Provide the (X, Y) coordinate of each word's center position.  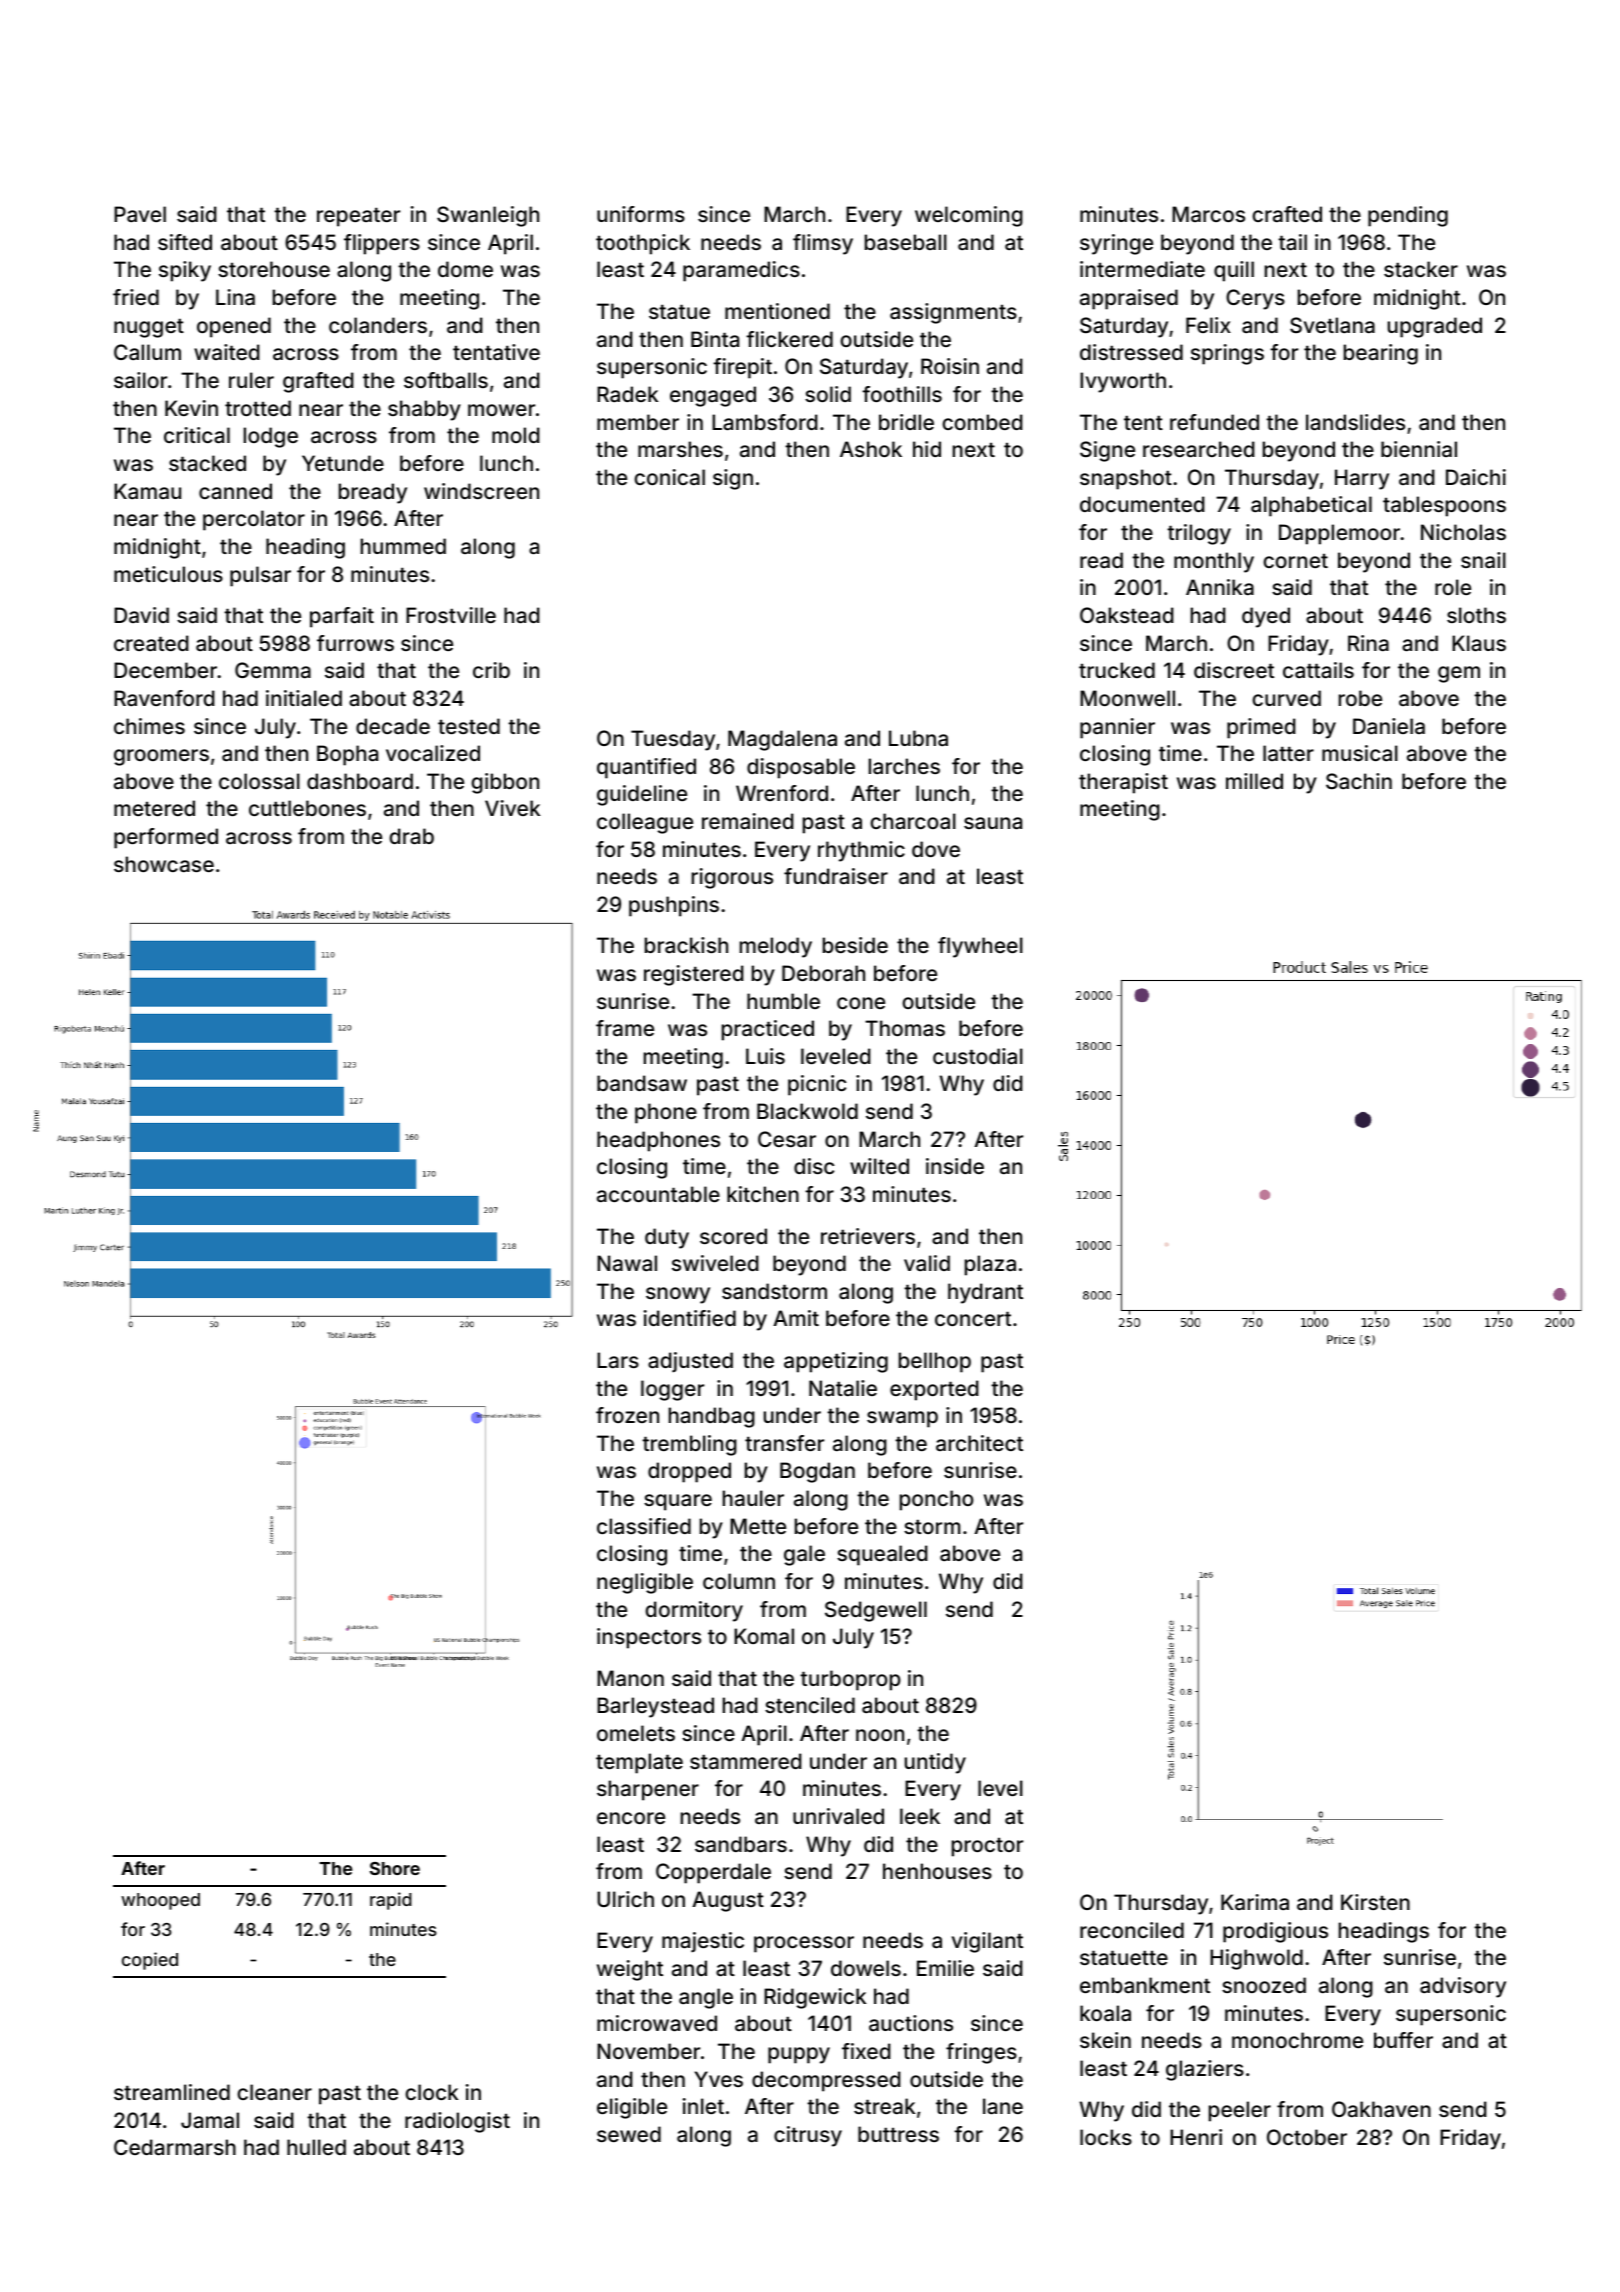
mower (501, 410)
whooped (160, 1901)
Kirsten (1375, 1902)
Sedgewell (876, 1611)
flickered (789, 339)
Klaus (1479, 643)
